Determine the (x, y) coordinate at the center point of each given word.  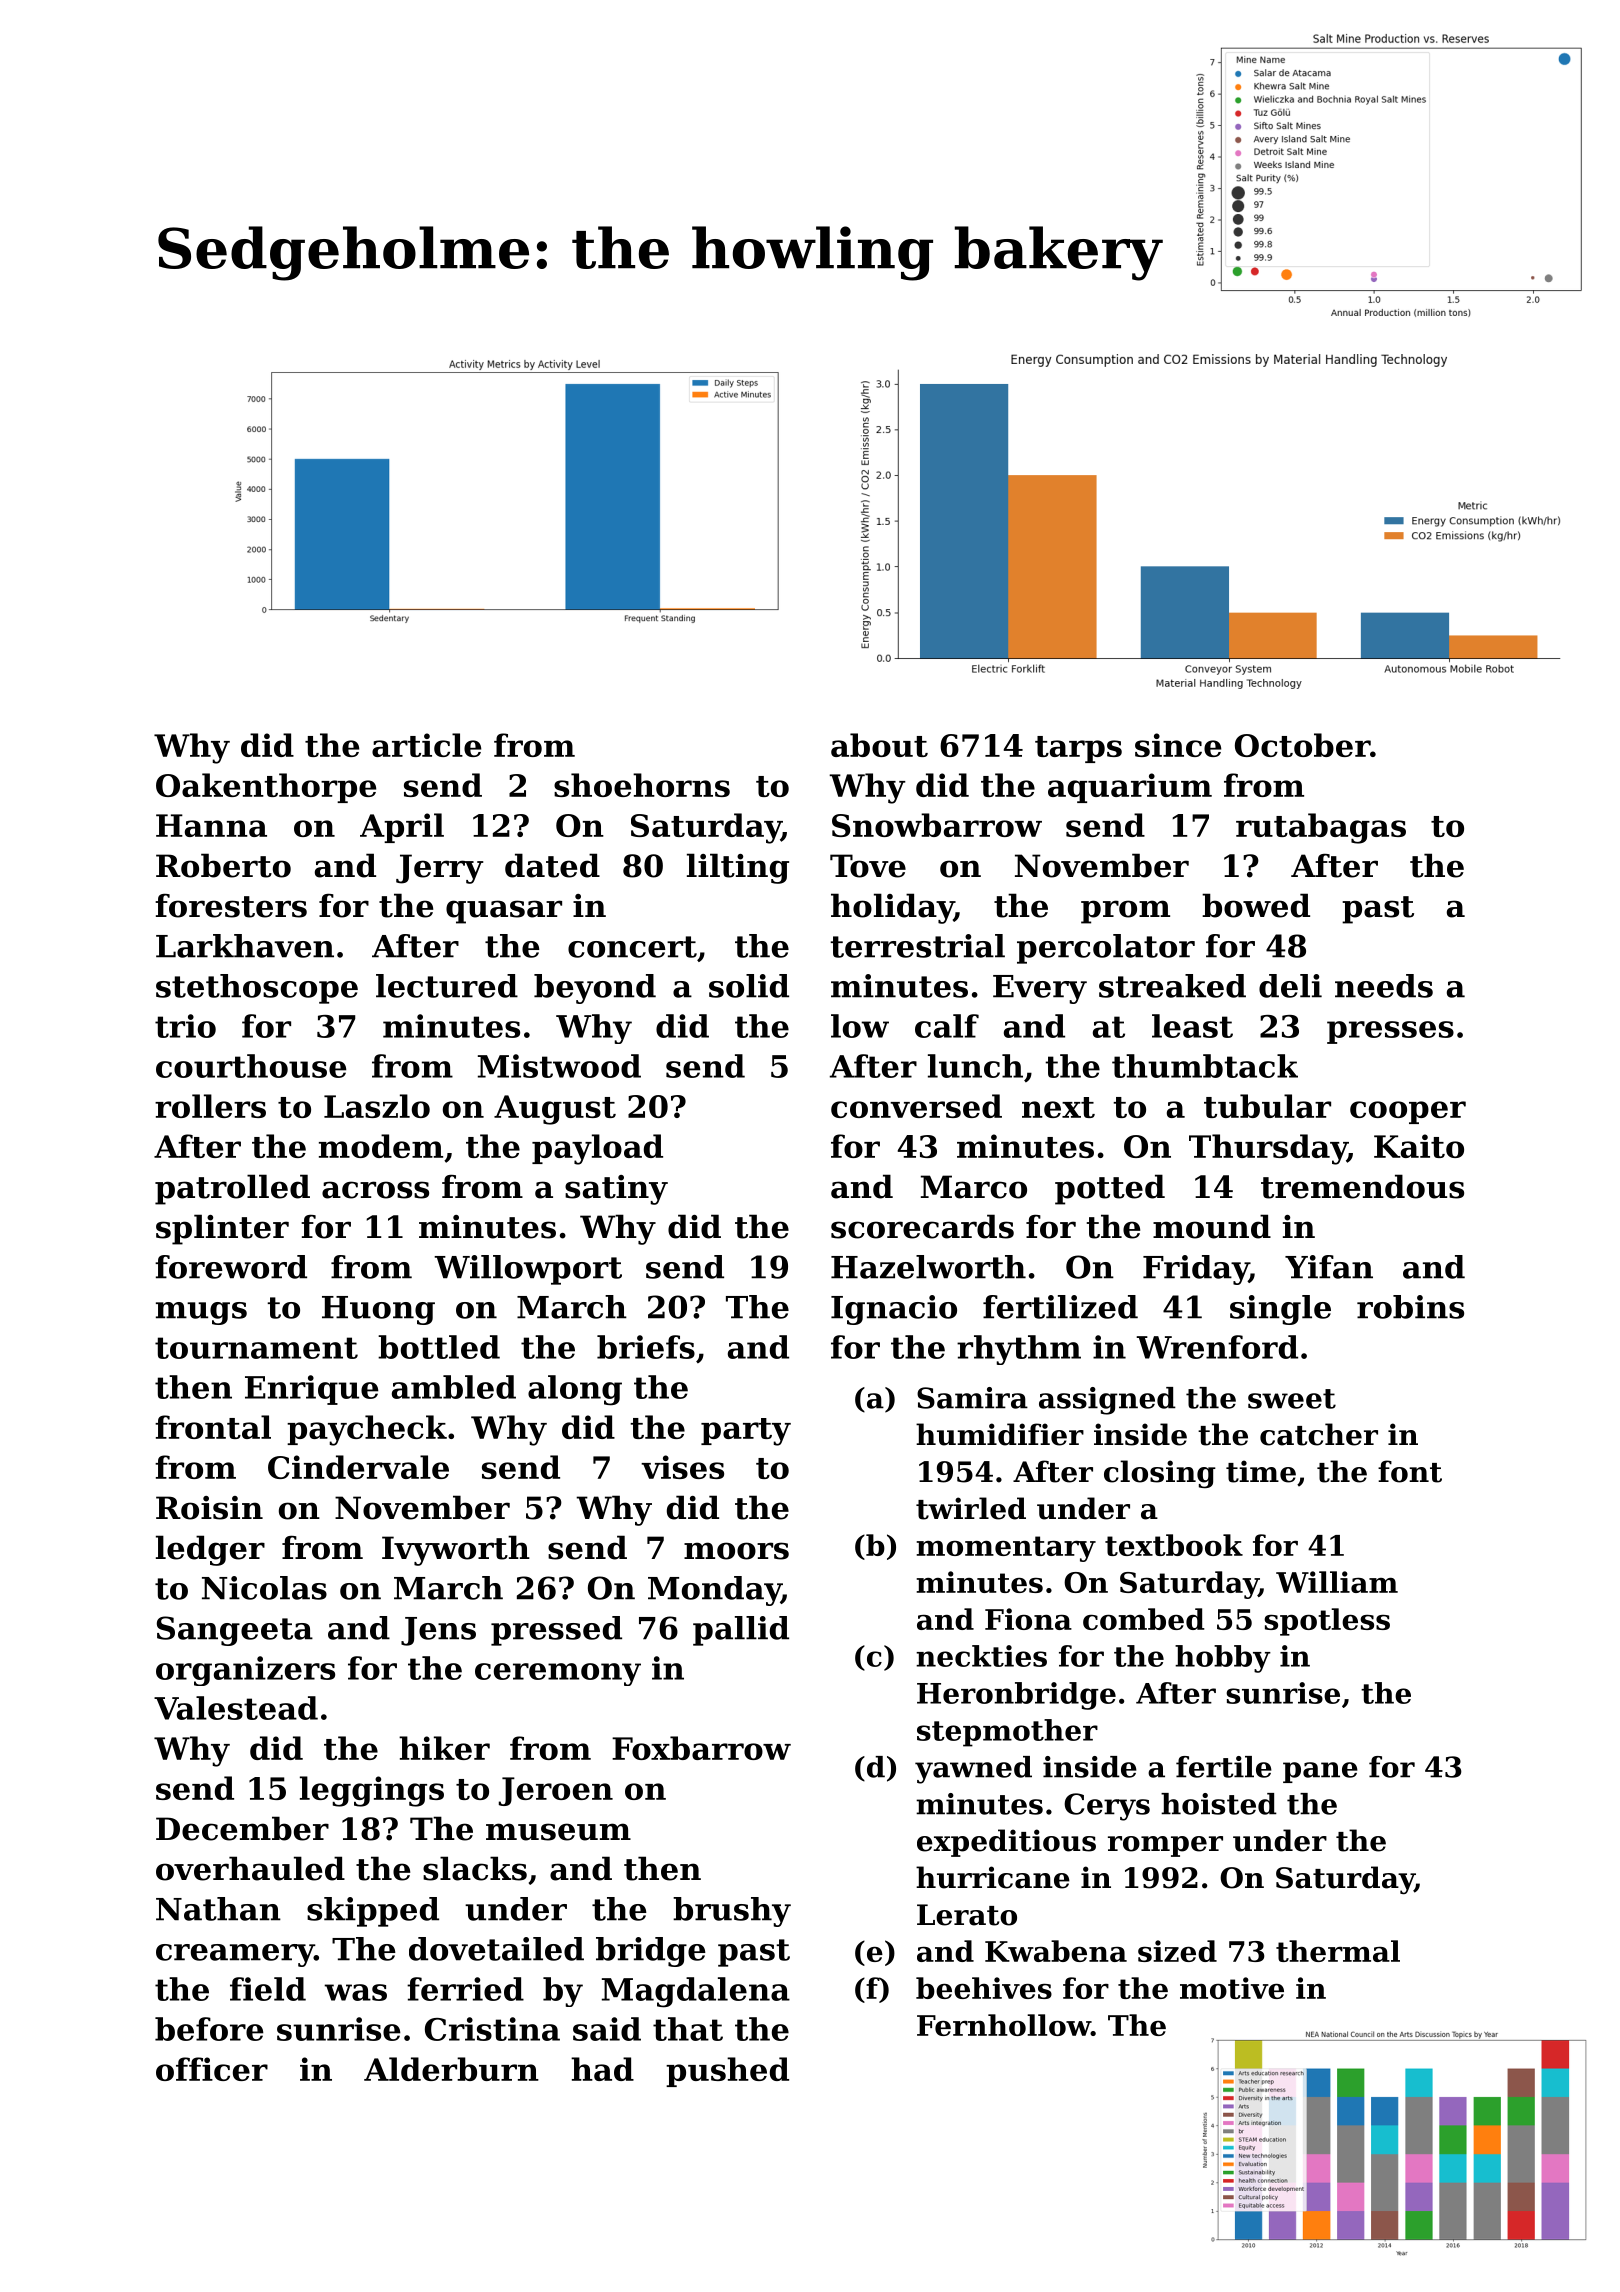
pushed (727, 2072)
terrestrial (917, 946)
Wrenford (1217, 1347)
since (1178, 745)
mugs (201, 1313)
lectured (447, 986)
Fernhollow (1004, 2025)
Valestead (236, 1708)
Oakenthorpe (266, 788)
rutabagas (1321, 828)
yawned (973, 1770)
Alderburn (451, 2069)
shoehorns (642, 785)
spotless (1327, 1622)
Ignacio (894, 1310)
